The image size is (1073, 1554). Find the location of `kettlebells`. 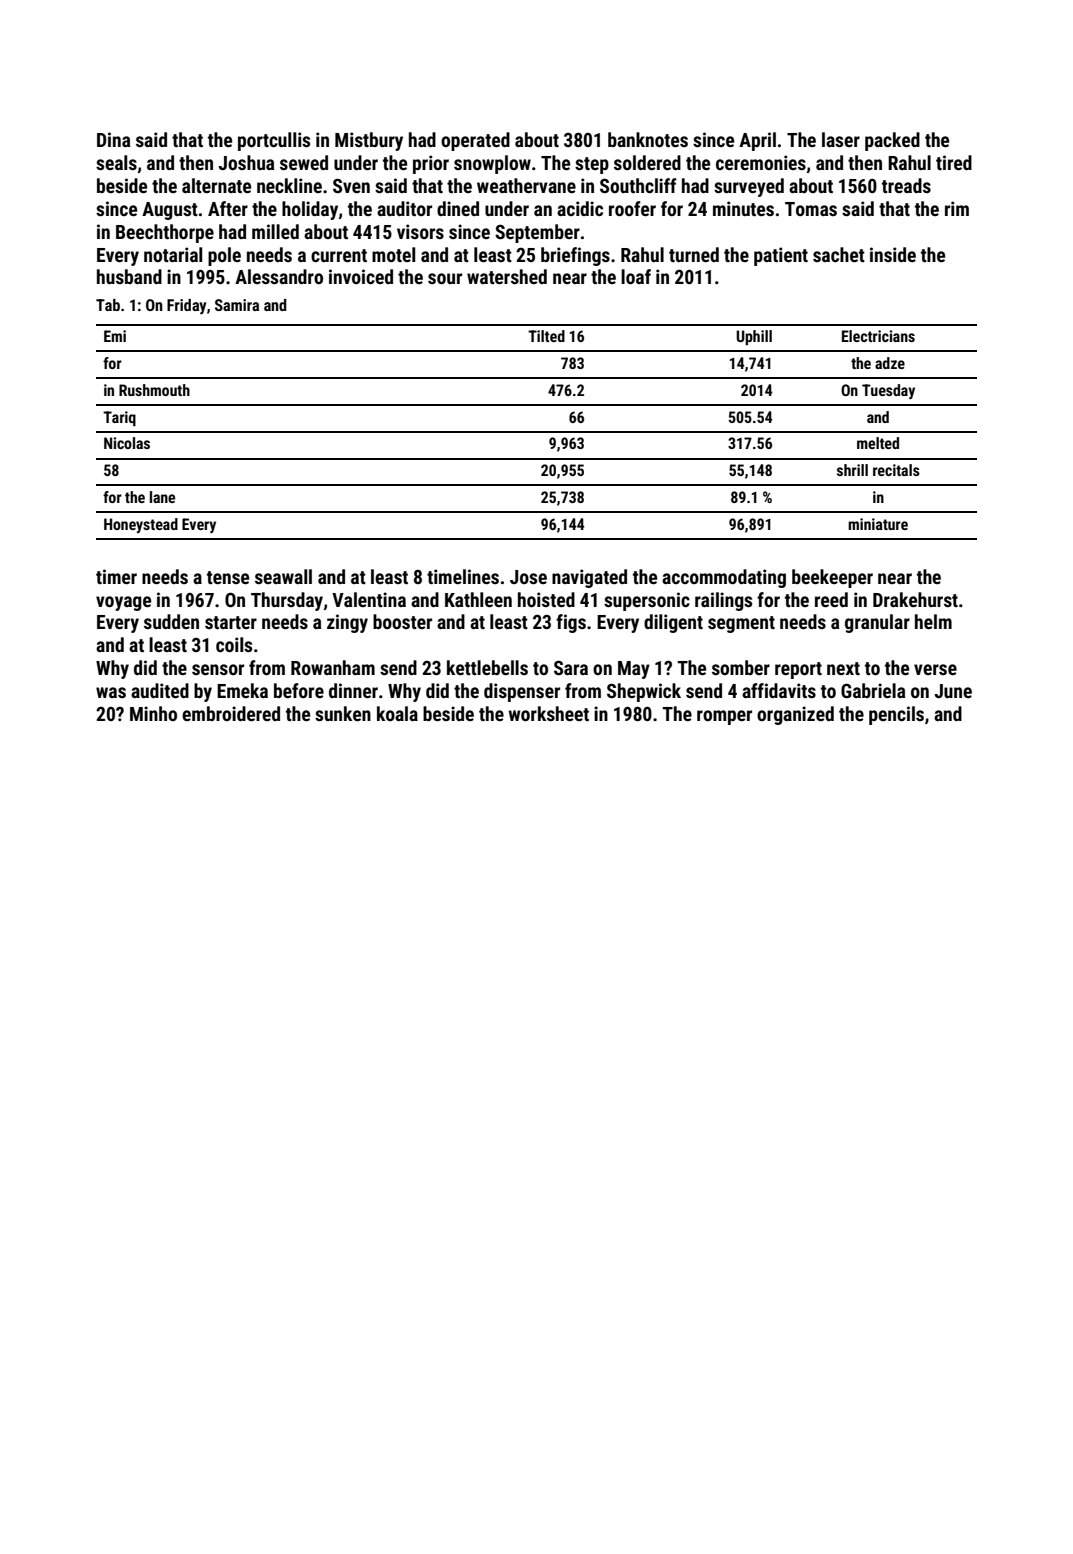

kettlebells is located at coordinates (487, 667).
